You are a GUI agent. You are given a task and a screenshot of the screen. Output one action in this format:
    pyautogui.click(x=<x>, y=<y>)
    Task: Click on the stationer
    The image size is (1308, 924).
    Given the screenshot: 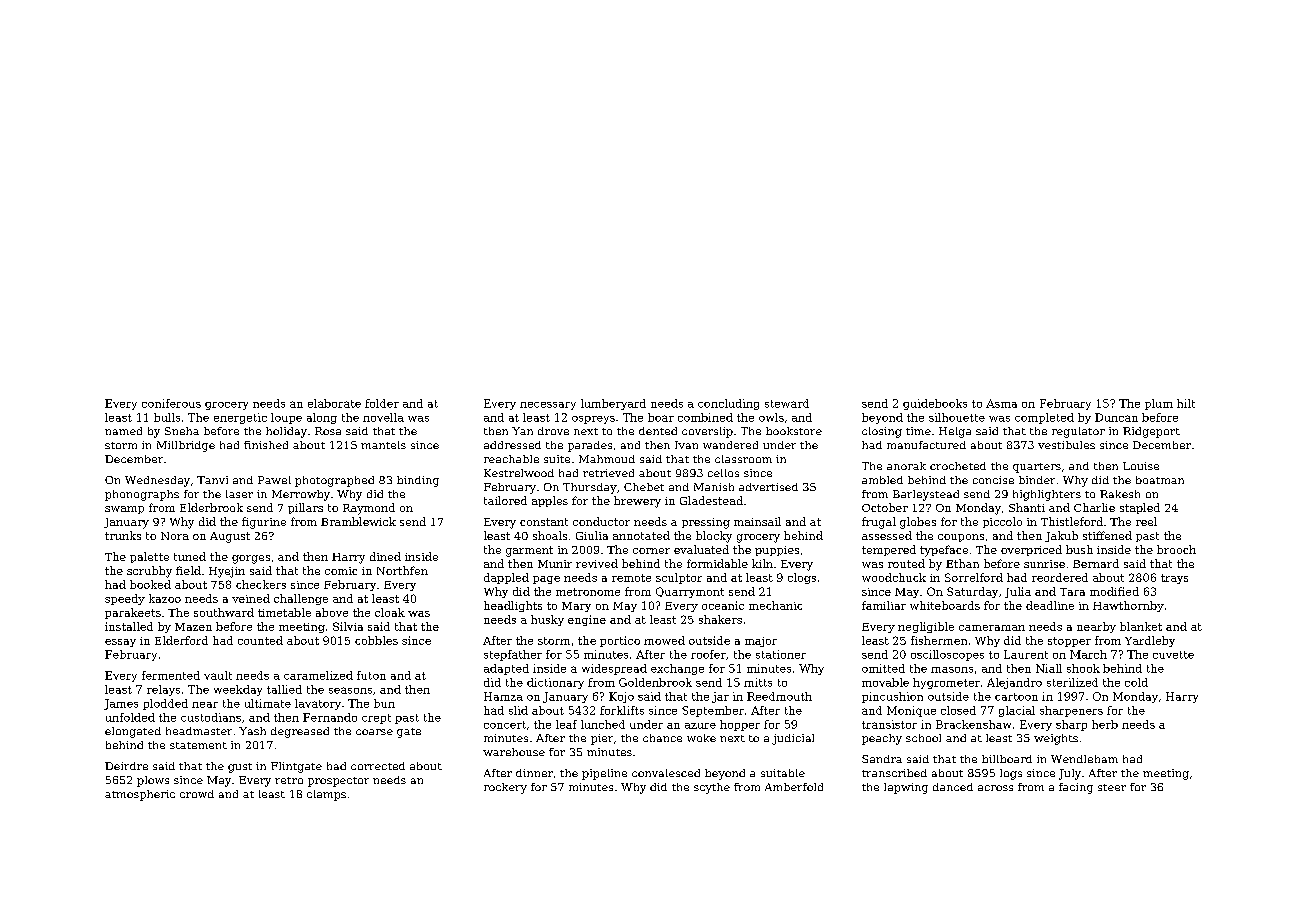 What is the action you would take?
    pyautogui.click(x=781, y=654)
